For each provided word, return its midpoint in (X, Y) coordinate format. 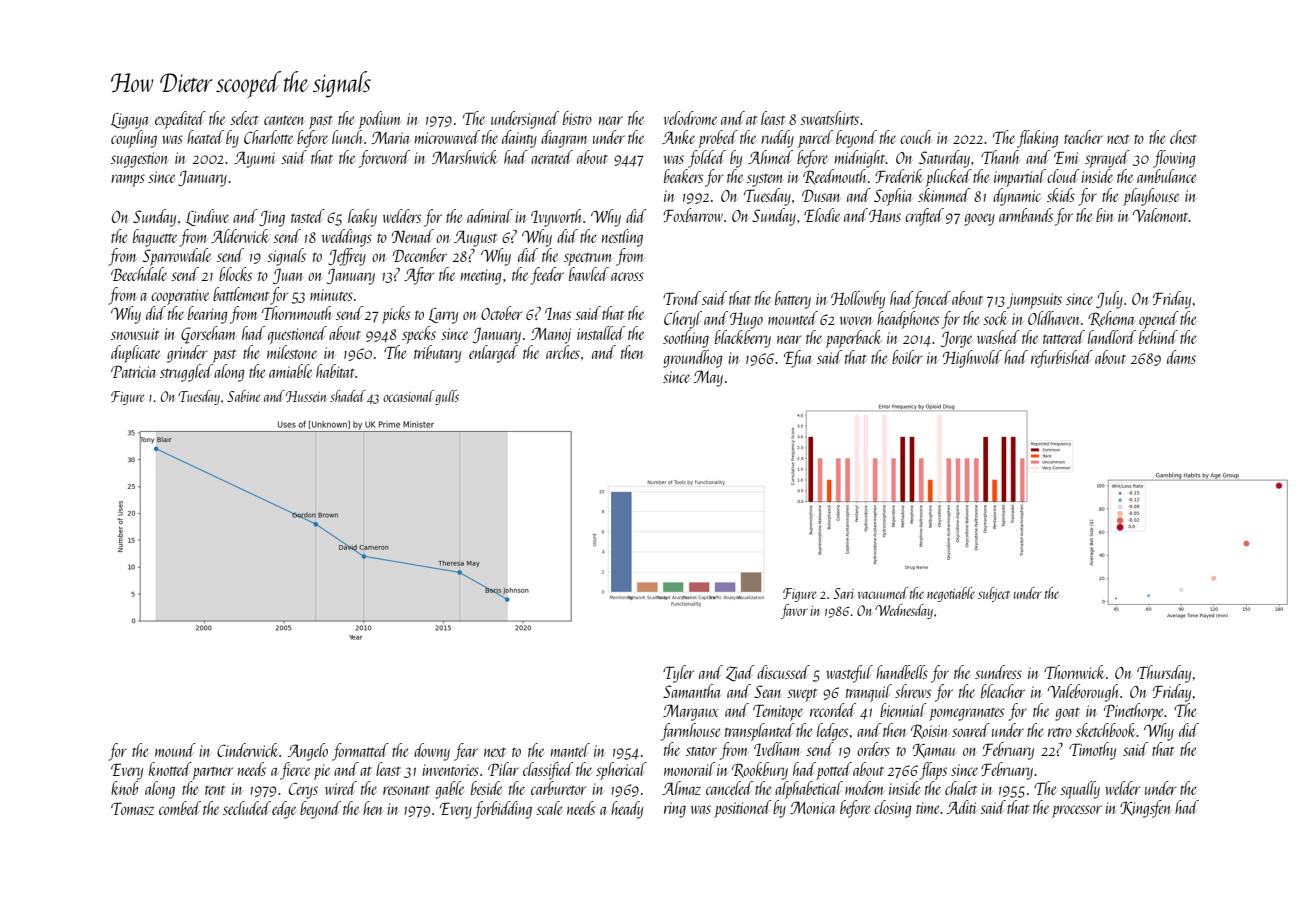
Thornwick (1074, 672)
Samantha (692, 691)
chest (1183, 137)
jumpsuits (1034, 301)
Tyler (678, 674)
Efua (798, 359)
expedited (180, 120)
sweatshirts (829, 118)
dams (1181, 357)
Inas (558, 313)
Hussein (306, 396)
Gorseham (208, 335)
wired (341, 788)
